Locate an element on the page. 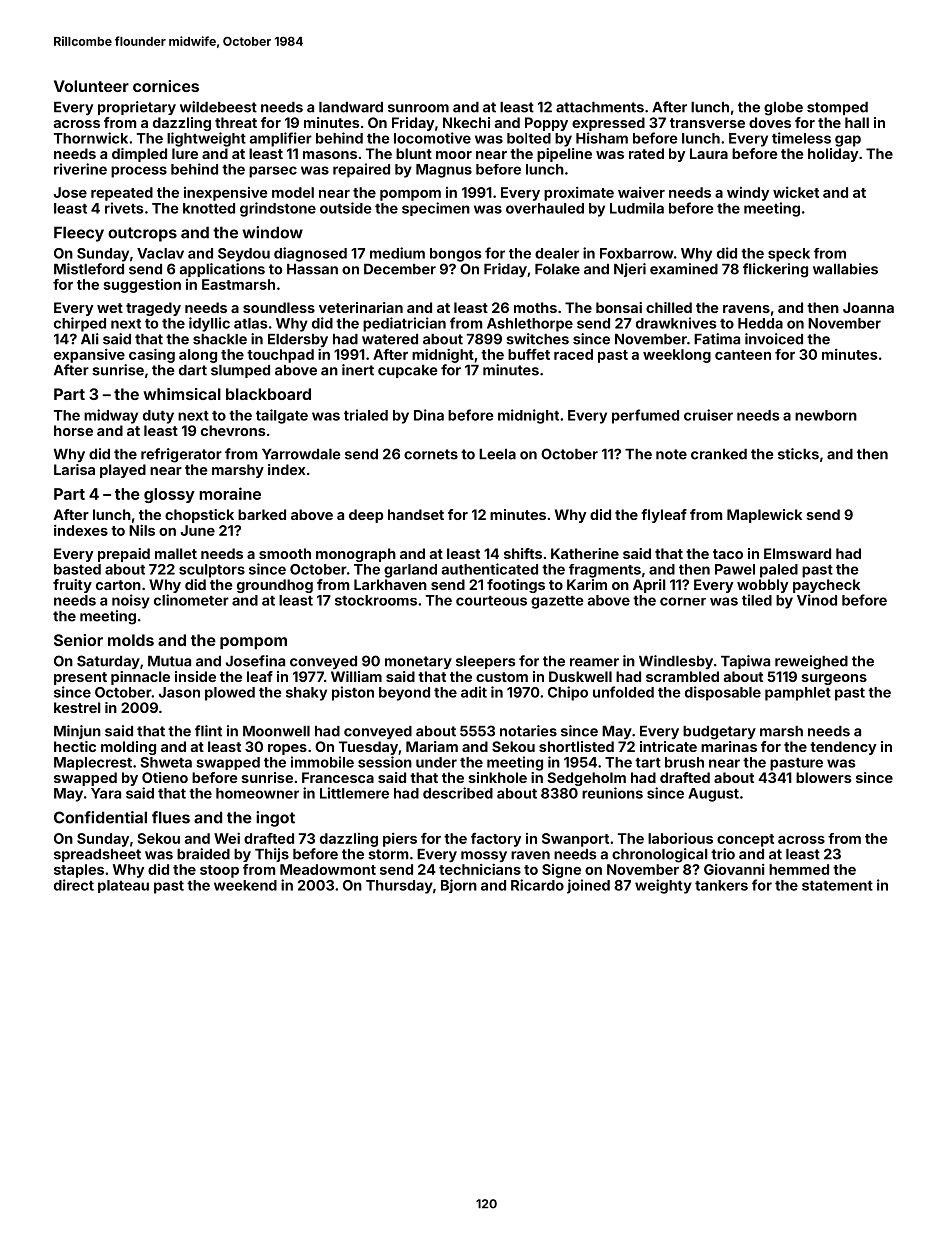  raced is located at coordinates (573, 354).
